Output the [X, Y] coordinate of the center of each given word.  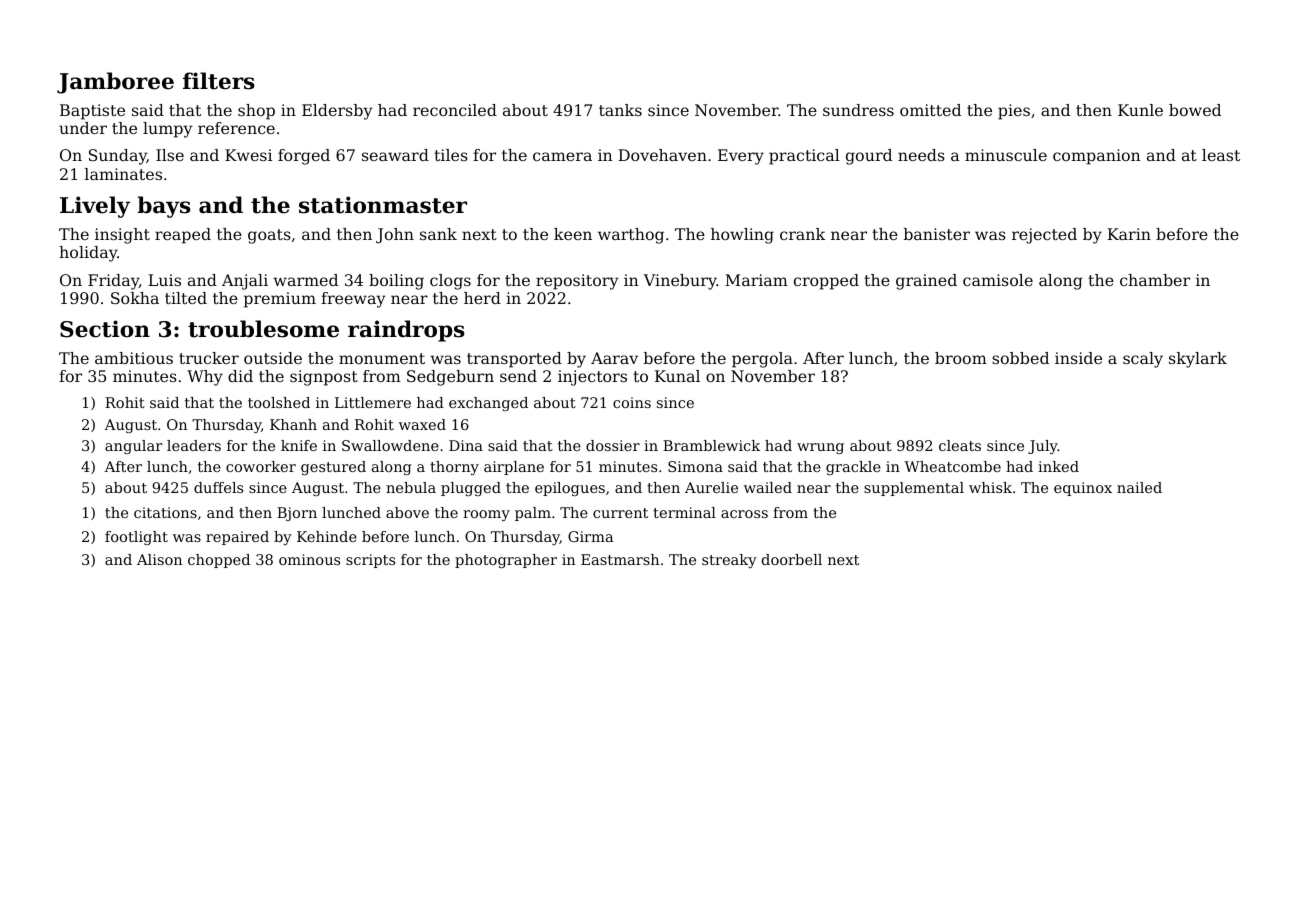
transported [514, 360]
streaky [729, 561]
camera [562, 156]
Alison [159, 559]
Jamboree [115, 83]
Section [105, 329]
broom [961, 358]
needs [921, 155]
